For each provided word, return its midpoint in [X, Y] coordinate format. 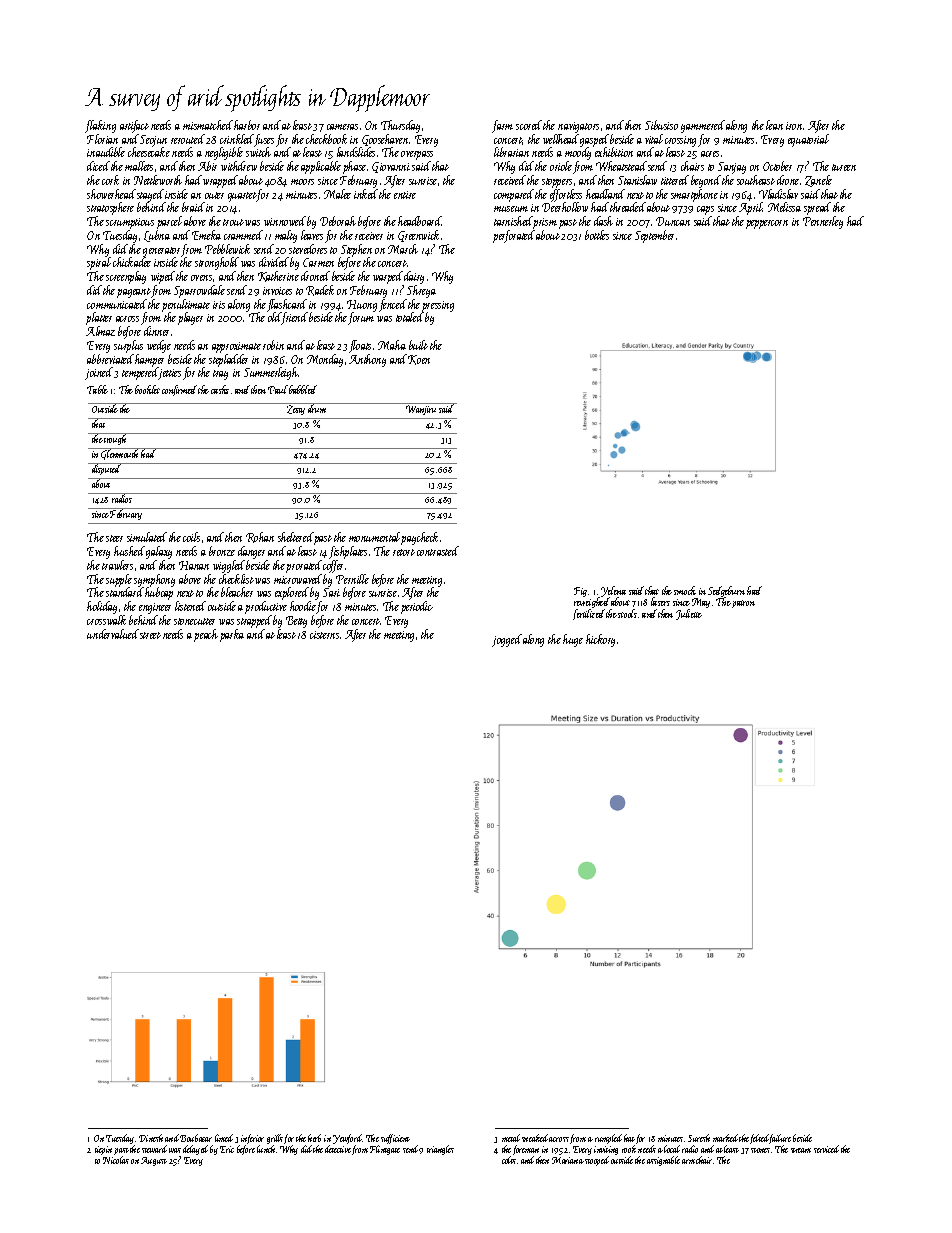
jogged [507, 640]
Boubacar [196, 1138]
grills [275, 1139]
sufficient [395, 1139]
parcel [169, 222]
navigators [578, 127]
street [150, 635]
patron [743, 604]
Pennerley [823, 222]
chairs [692, 166]
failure [780, 1139]
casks [220, 389]
